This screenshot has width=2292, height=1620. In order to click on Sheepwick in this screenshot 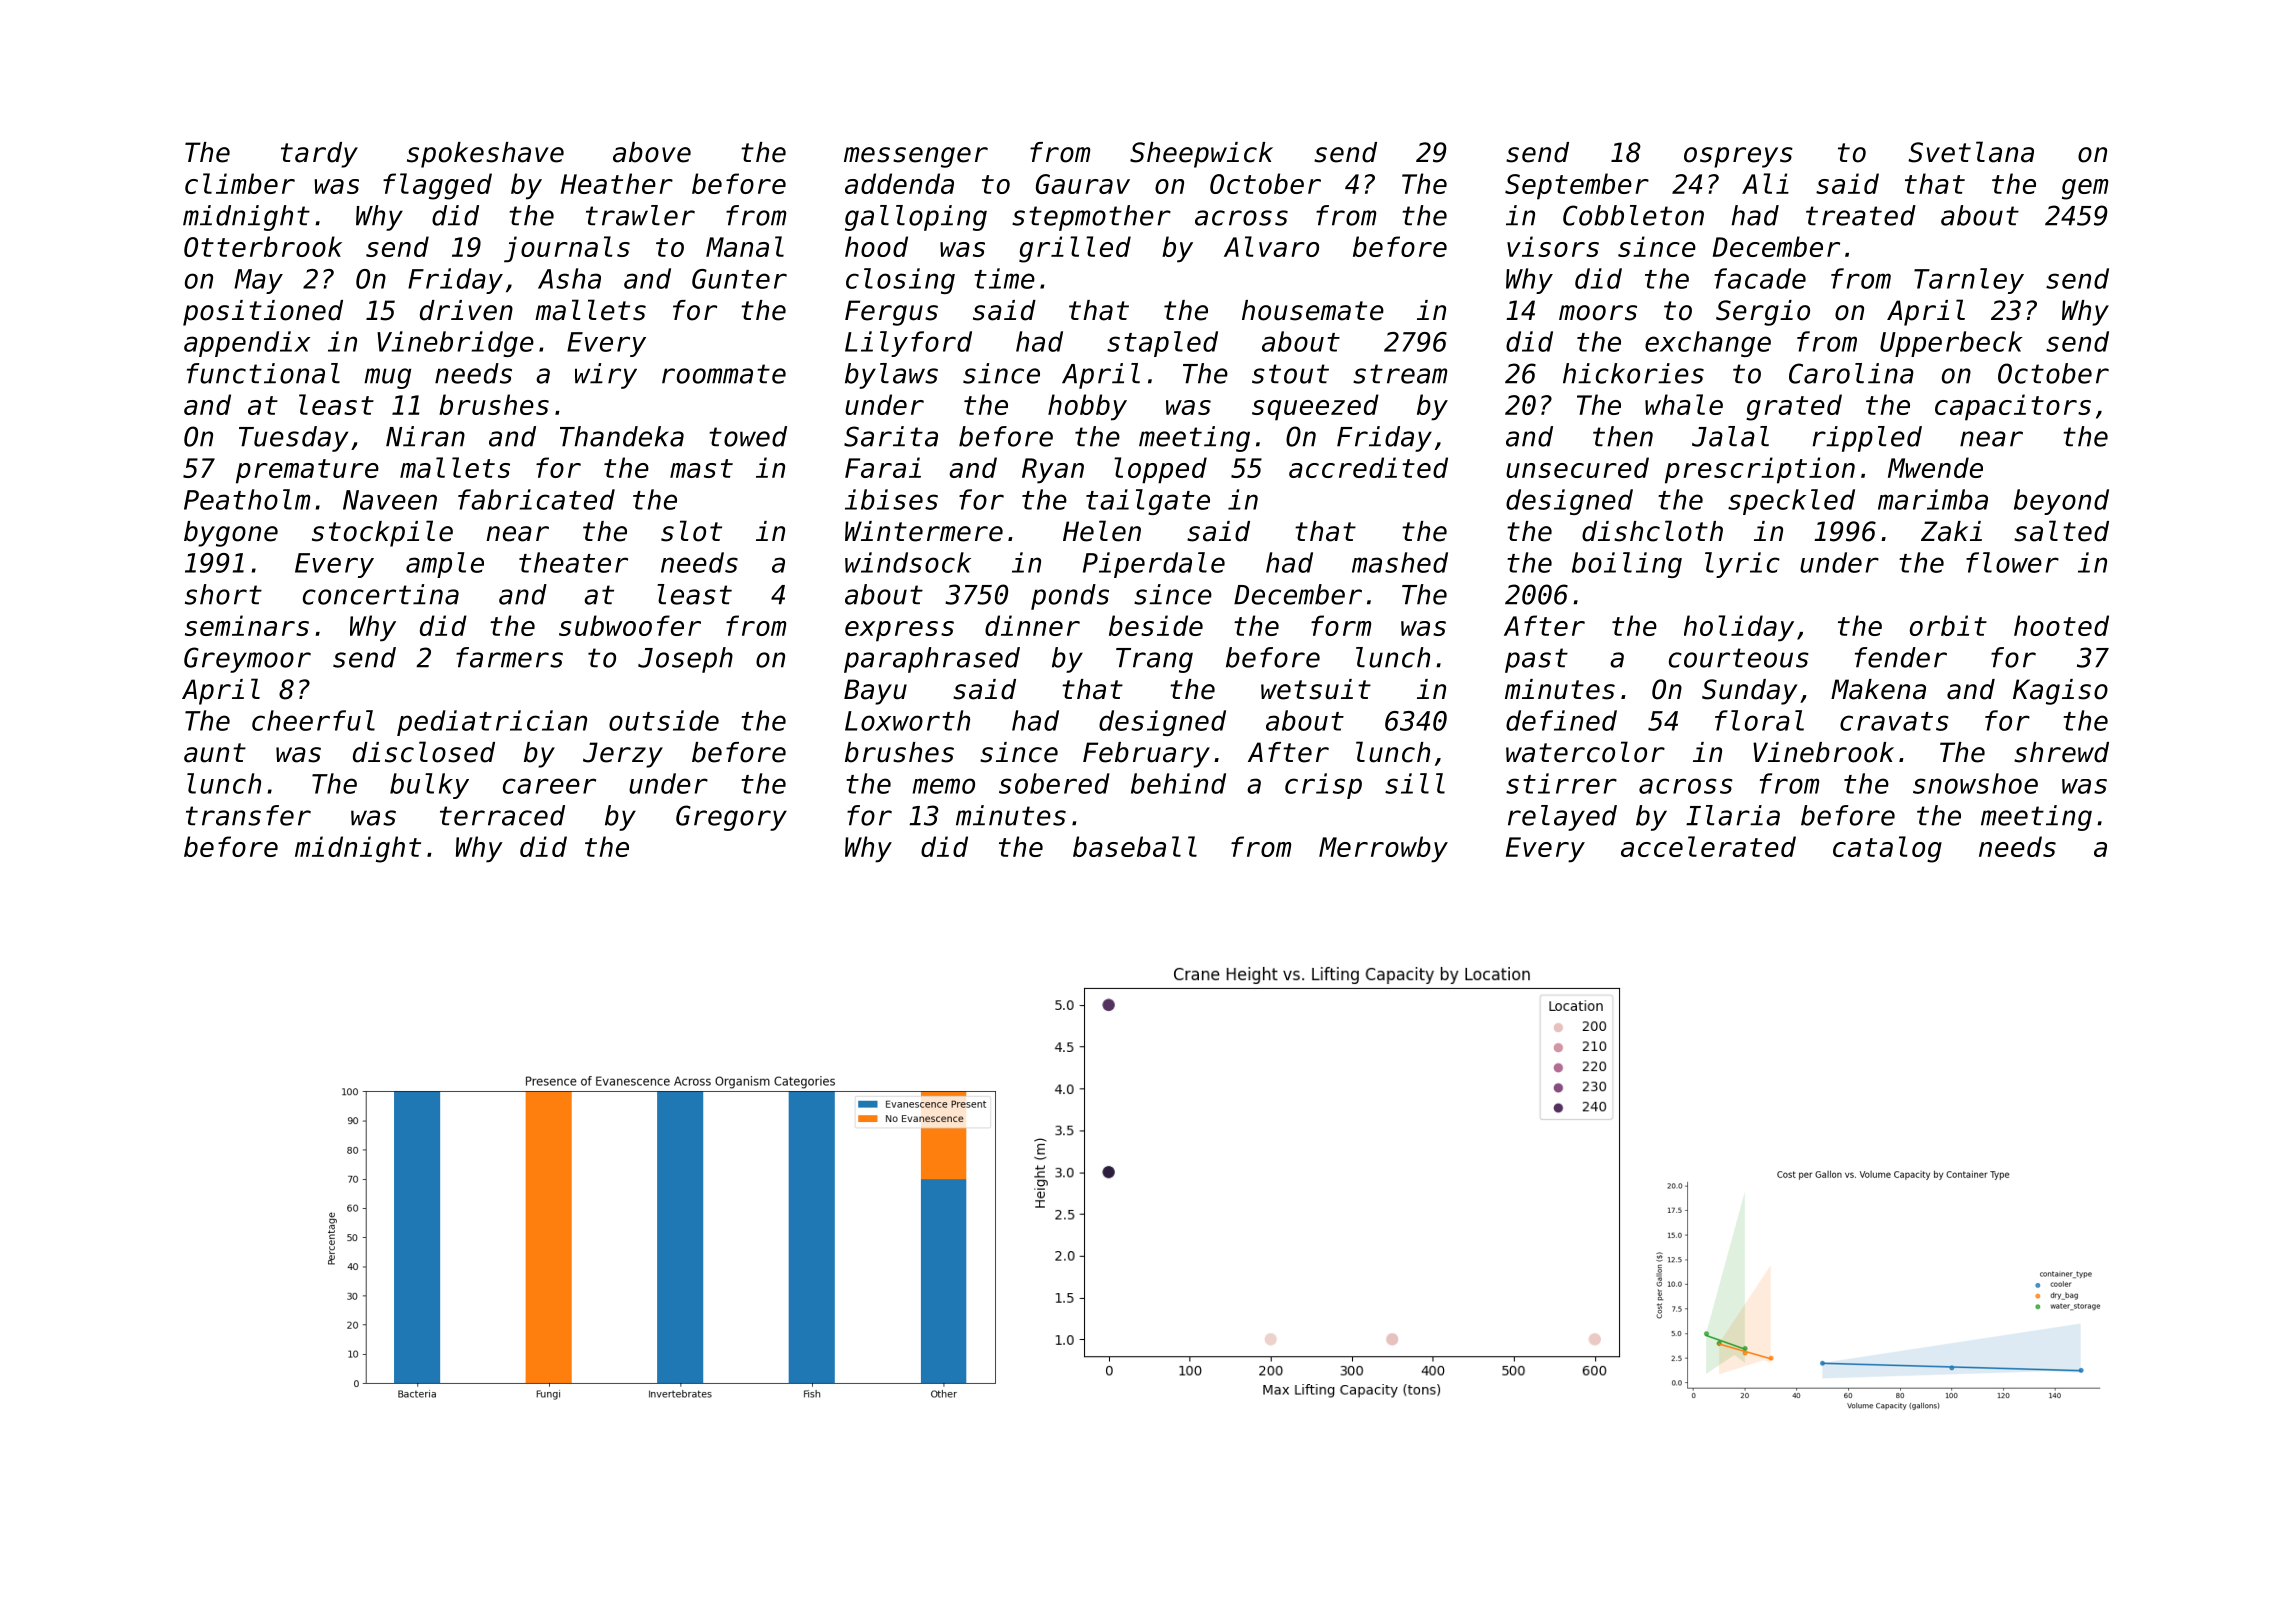, I will do `click(1201, 155)`.
